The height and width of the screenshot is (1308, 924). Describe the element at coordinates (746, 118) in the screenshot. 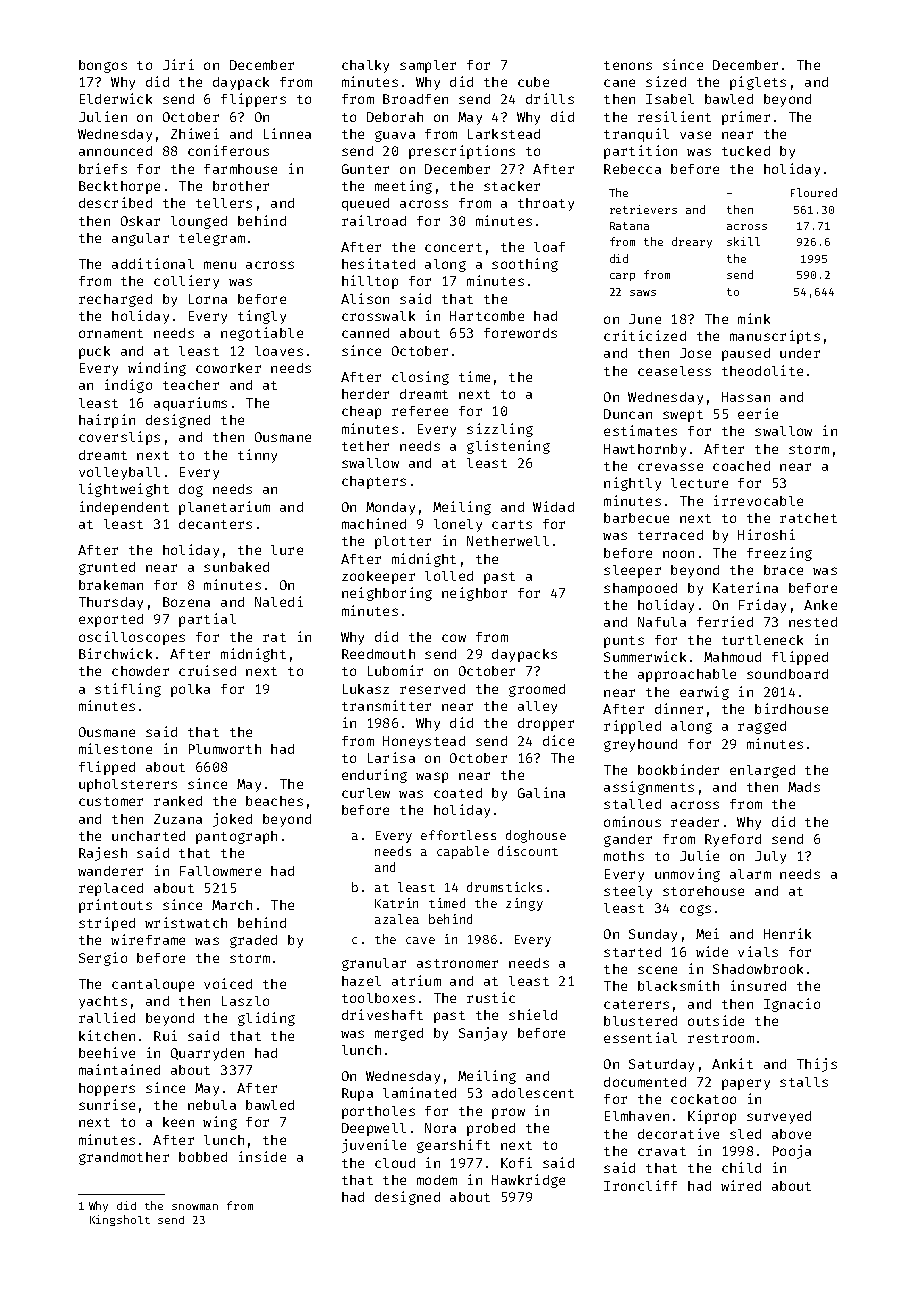

I see `primer` at that location.
